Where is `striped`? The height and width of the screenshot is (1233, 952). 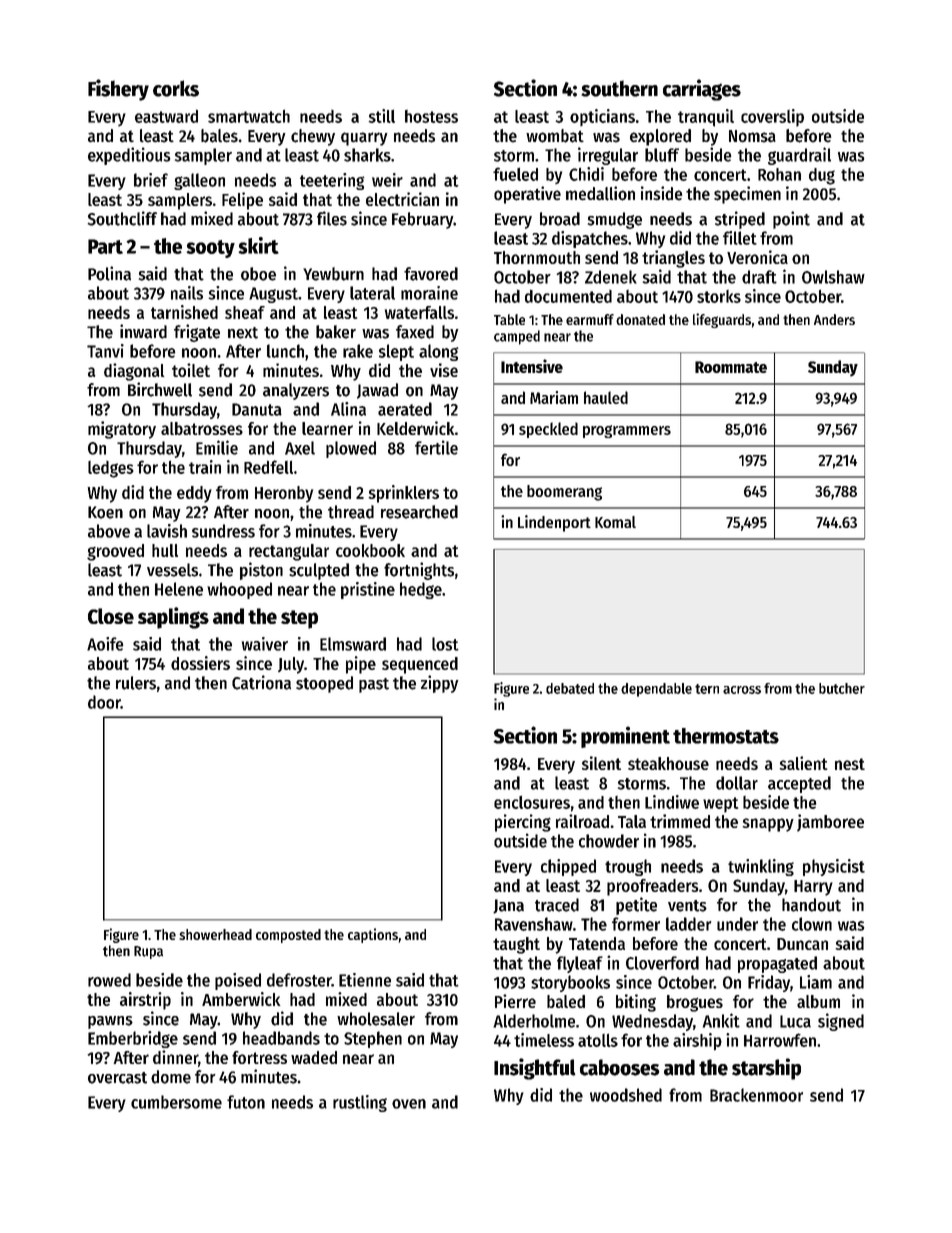
striped is located at coordinates (740, 220).
